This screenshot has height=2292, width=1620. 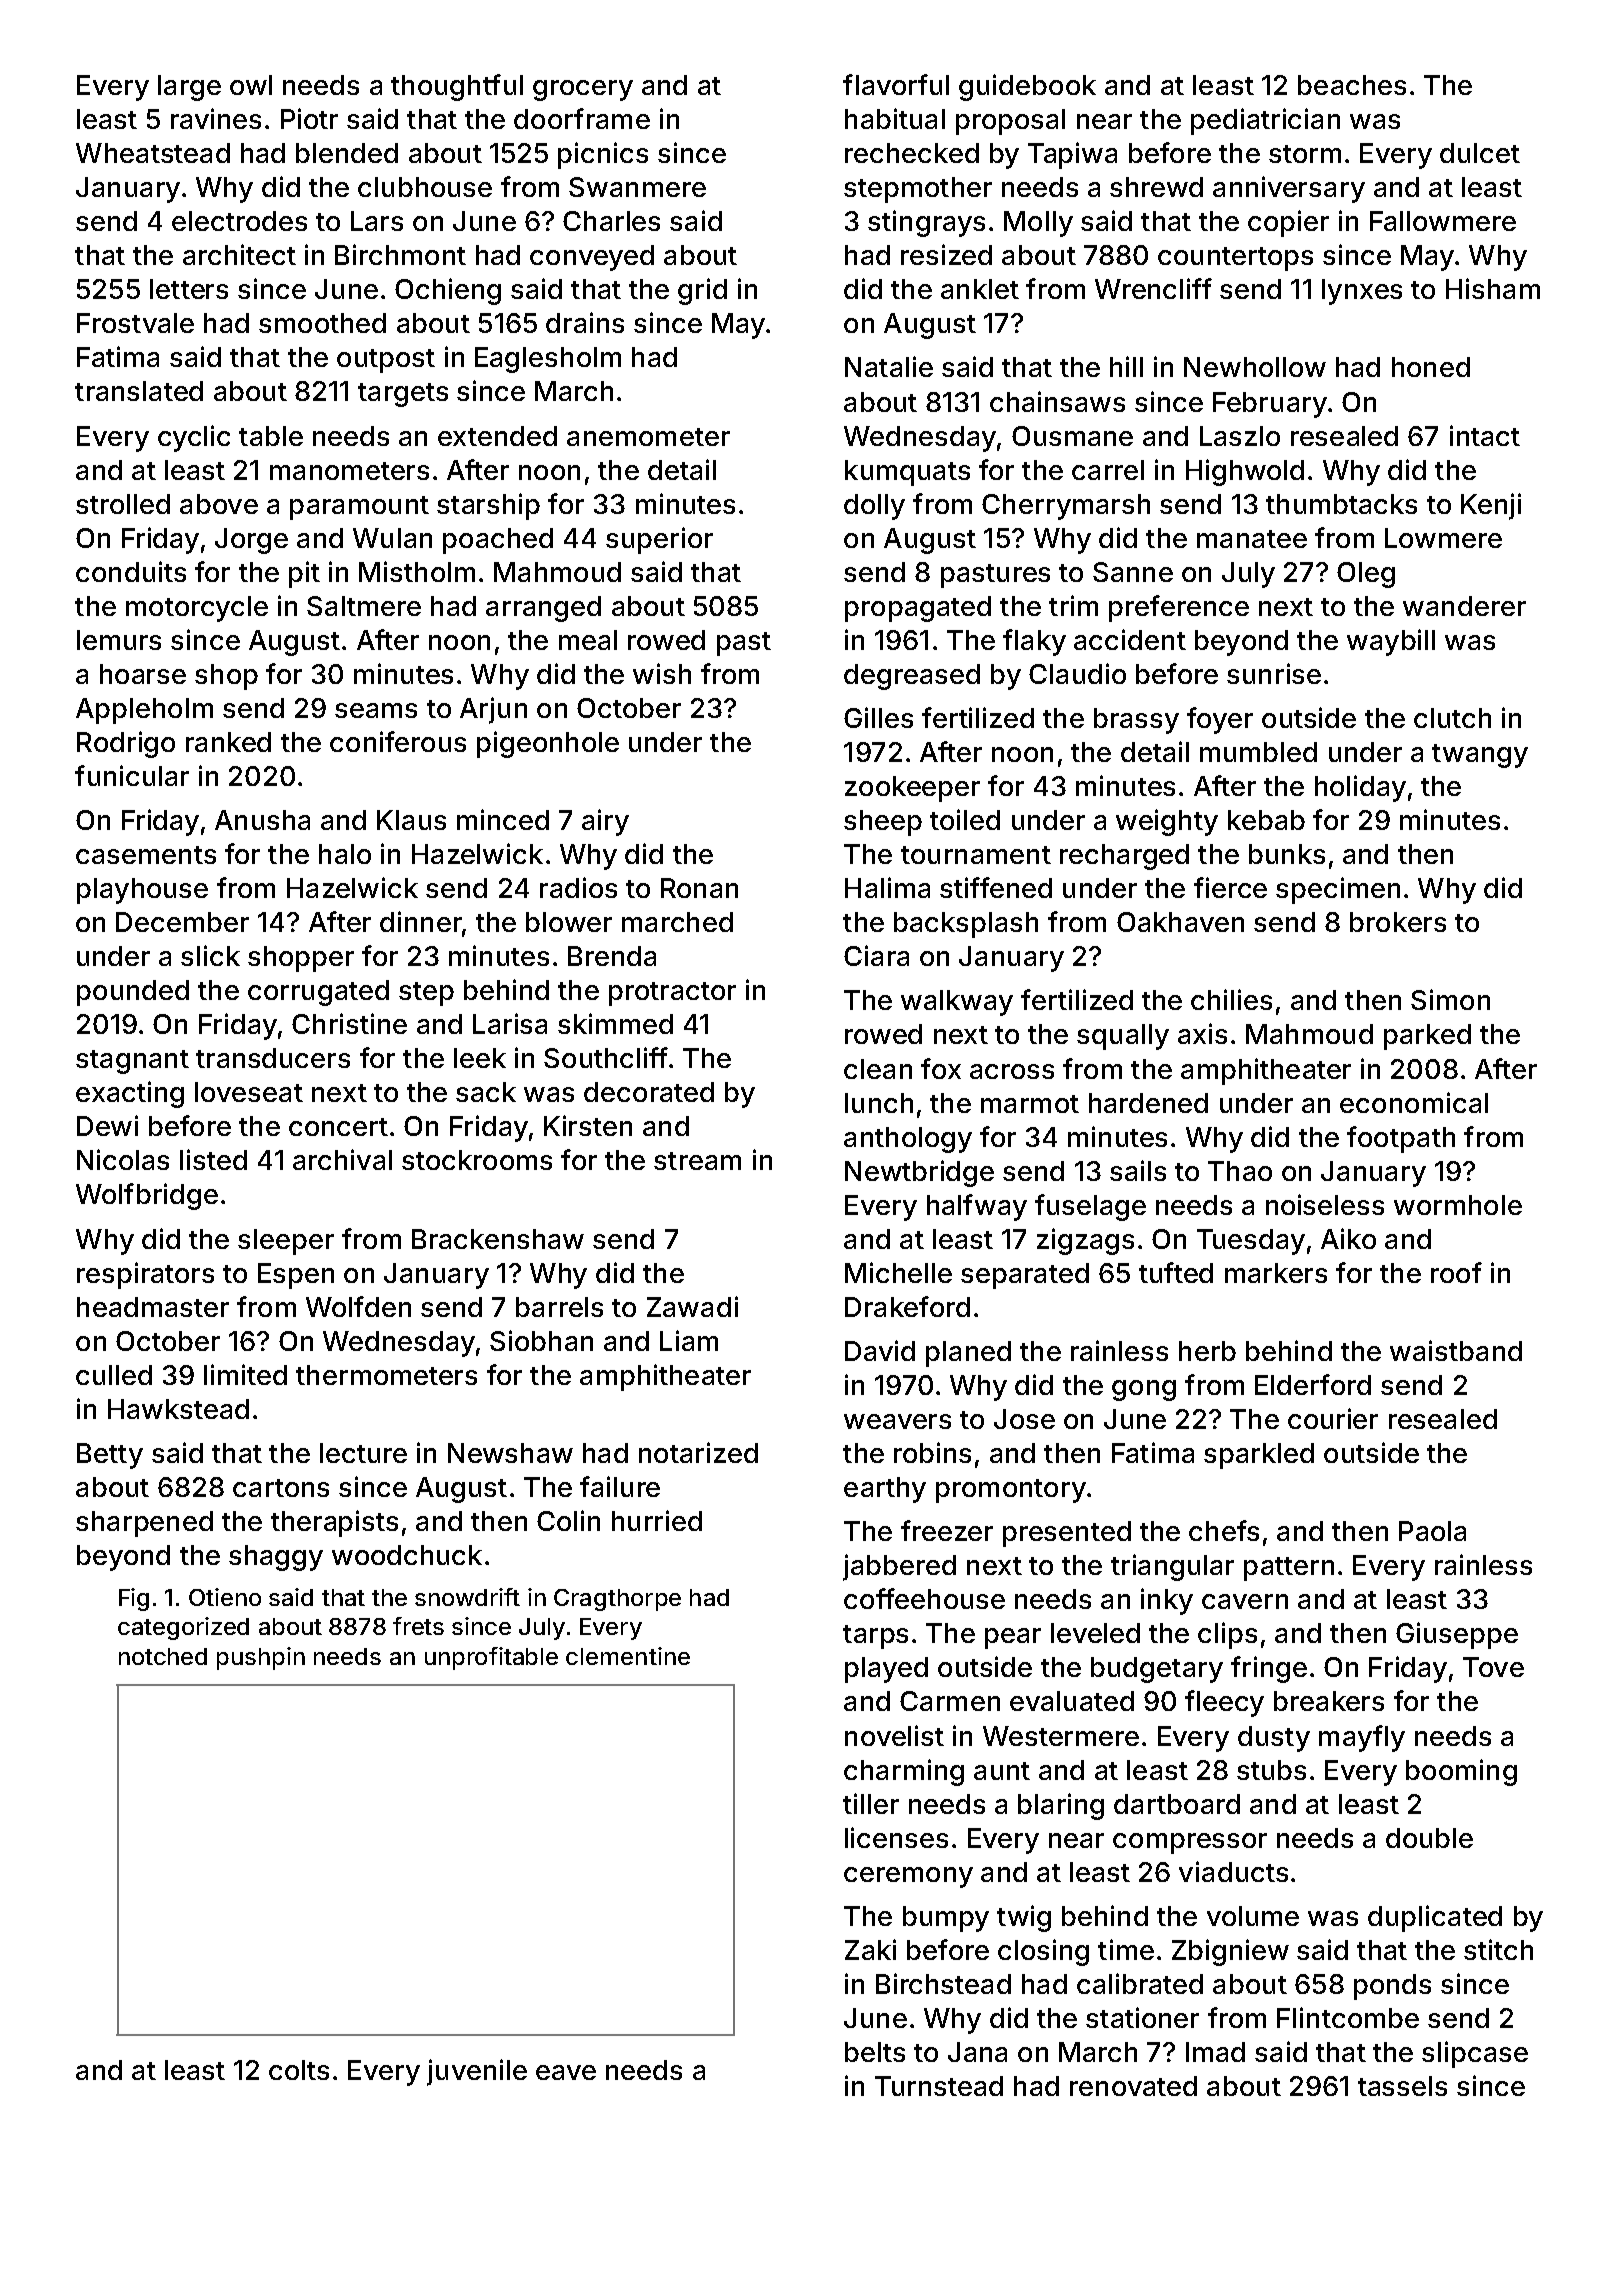 I want to click on brokers, so click(x=1398, y=922).
